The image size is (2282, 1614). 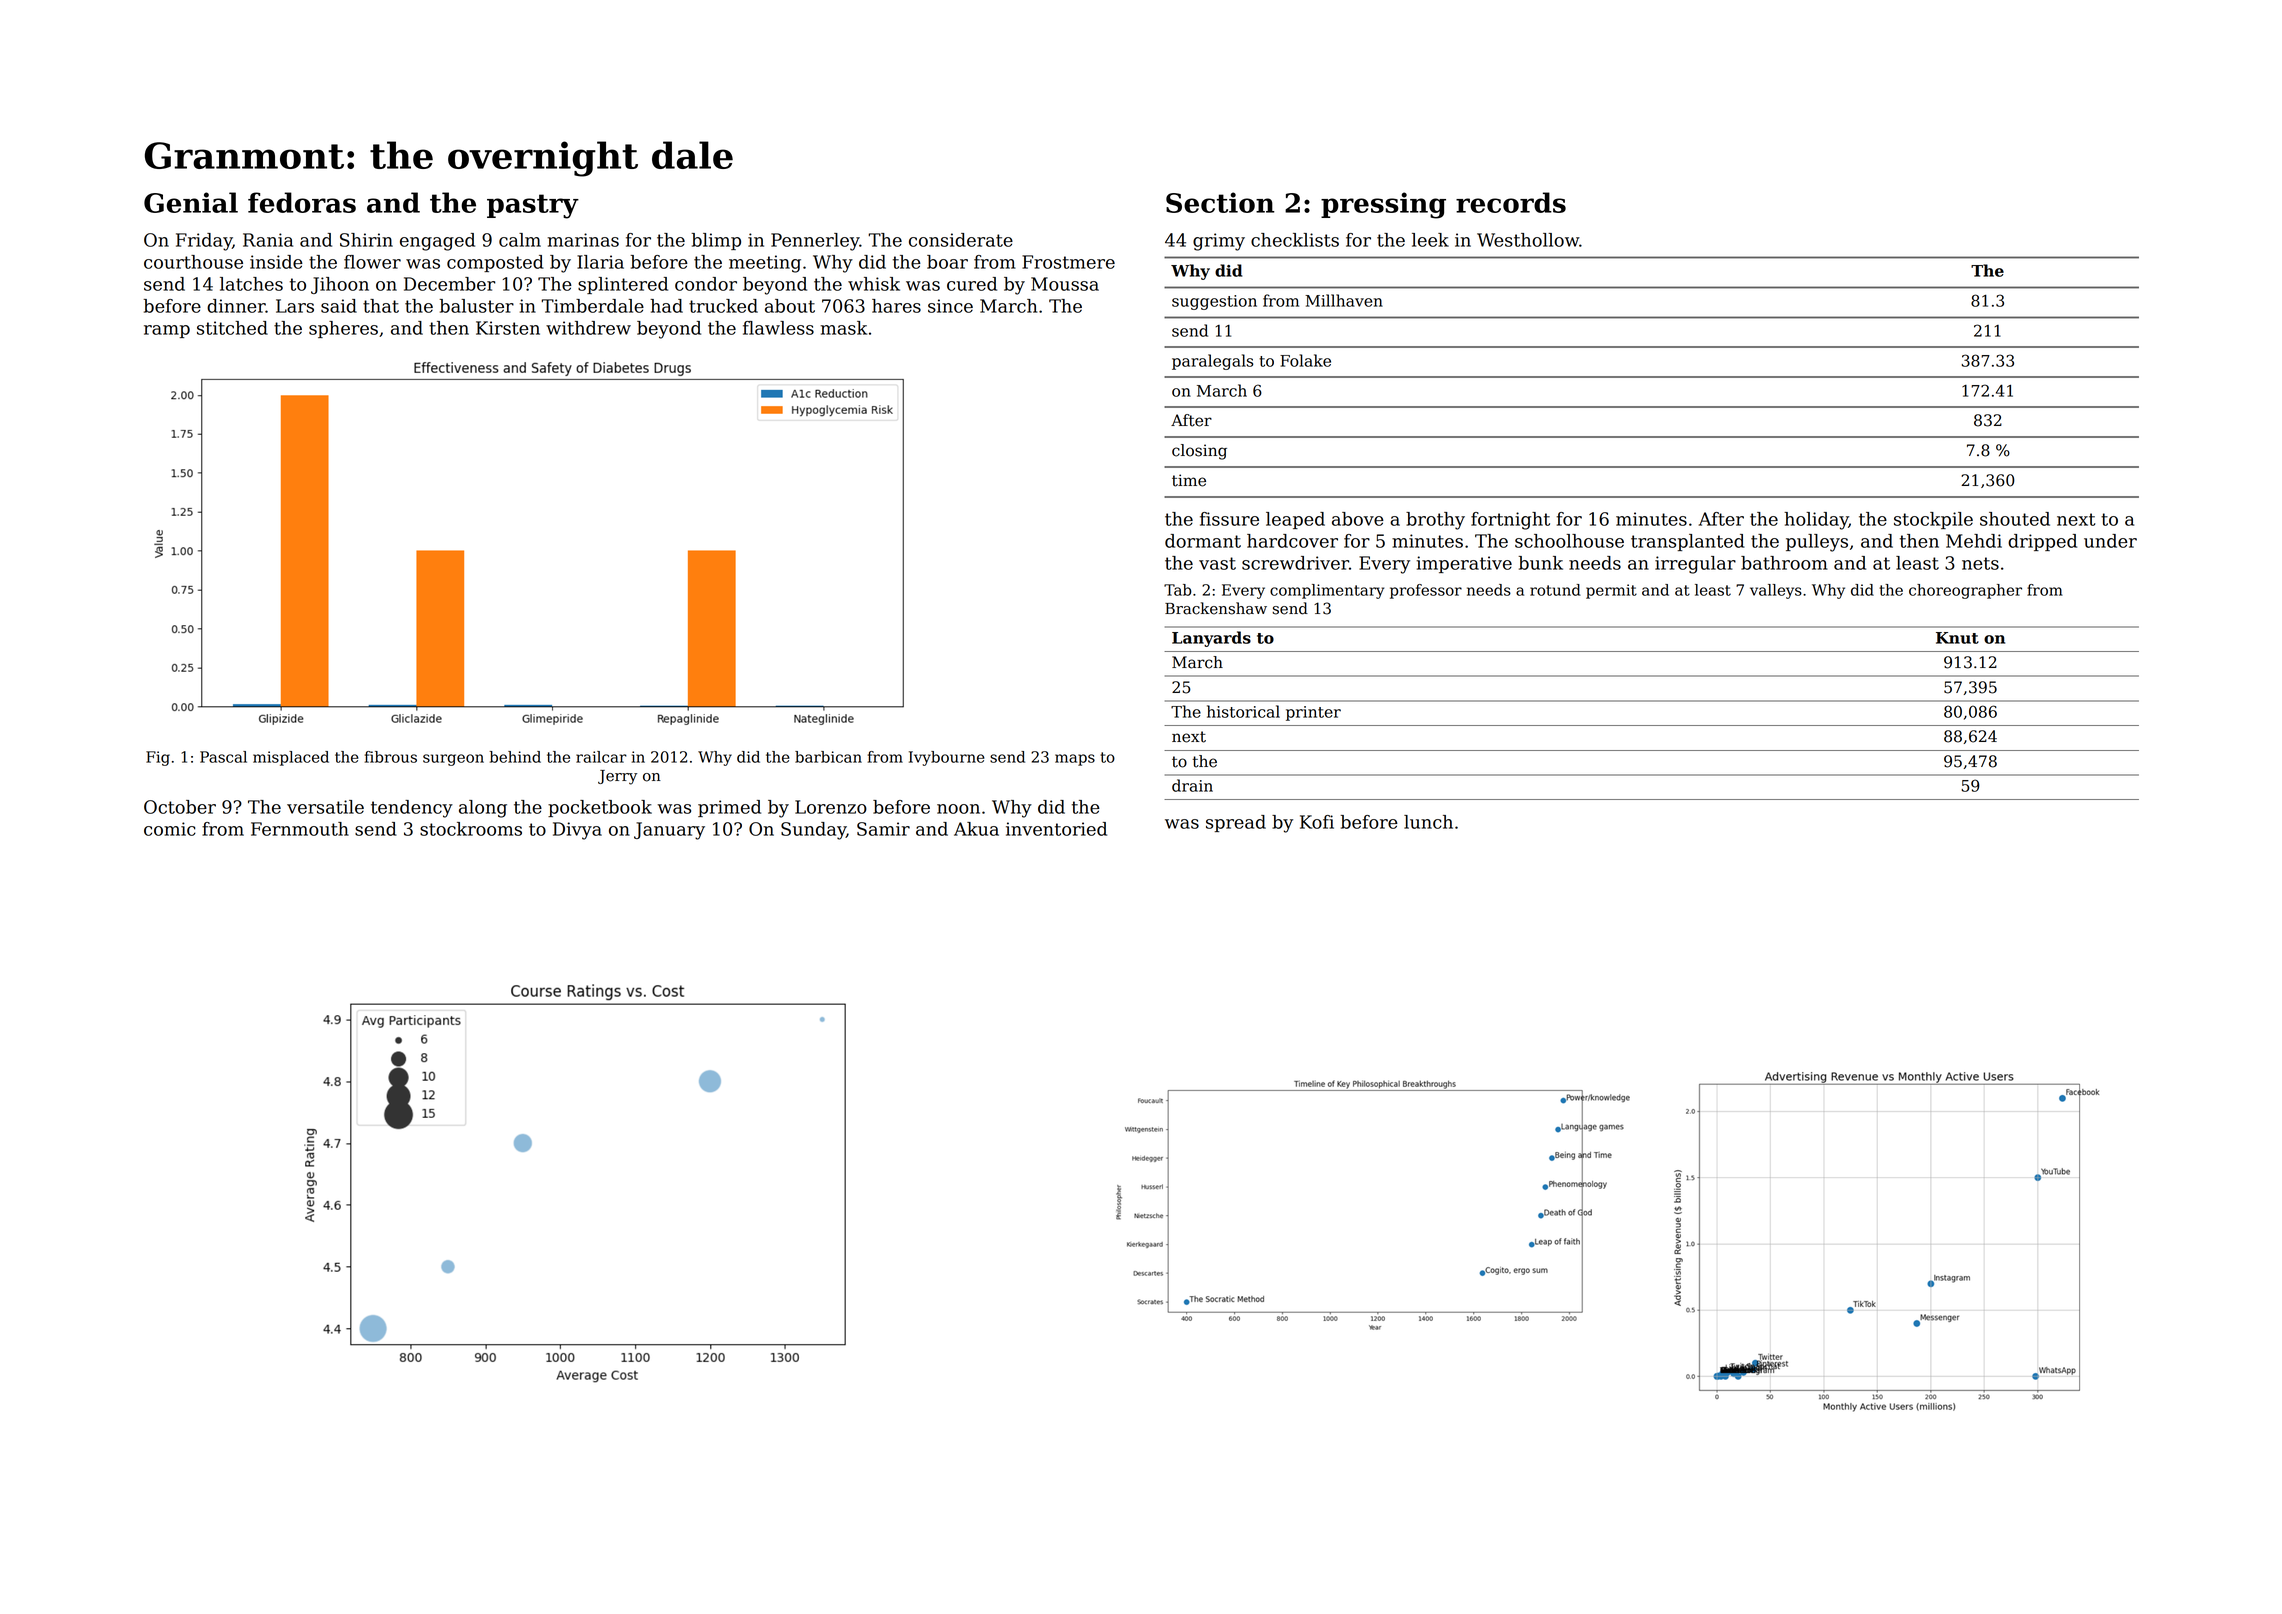 I want to click on transplanted, so click(x=1688, y=542).
